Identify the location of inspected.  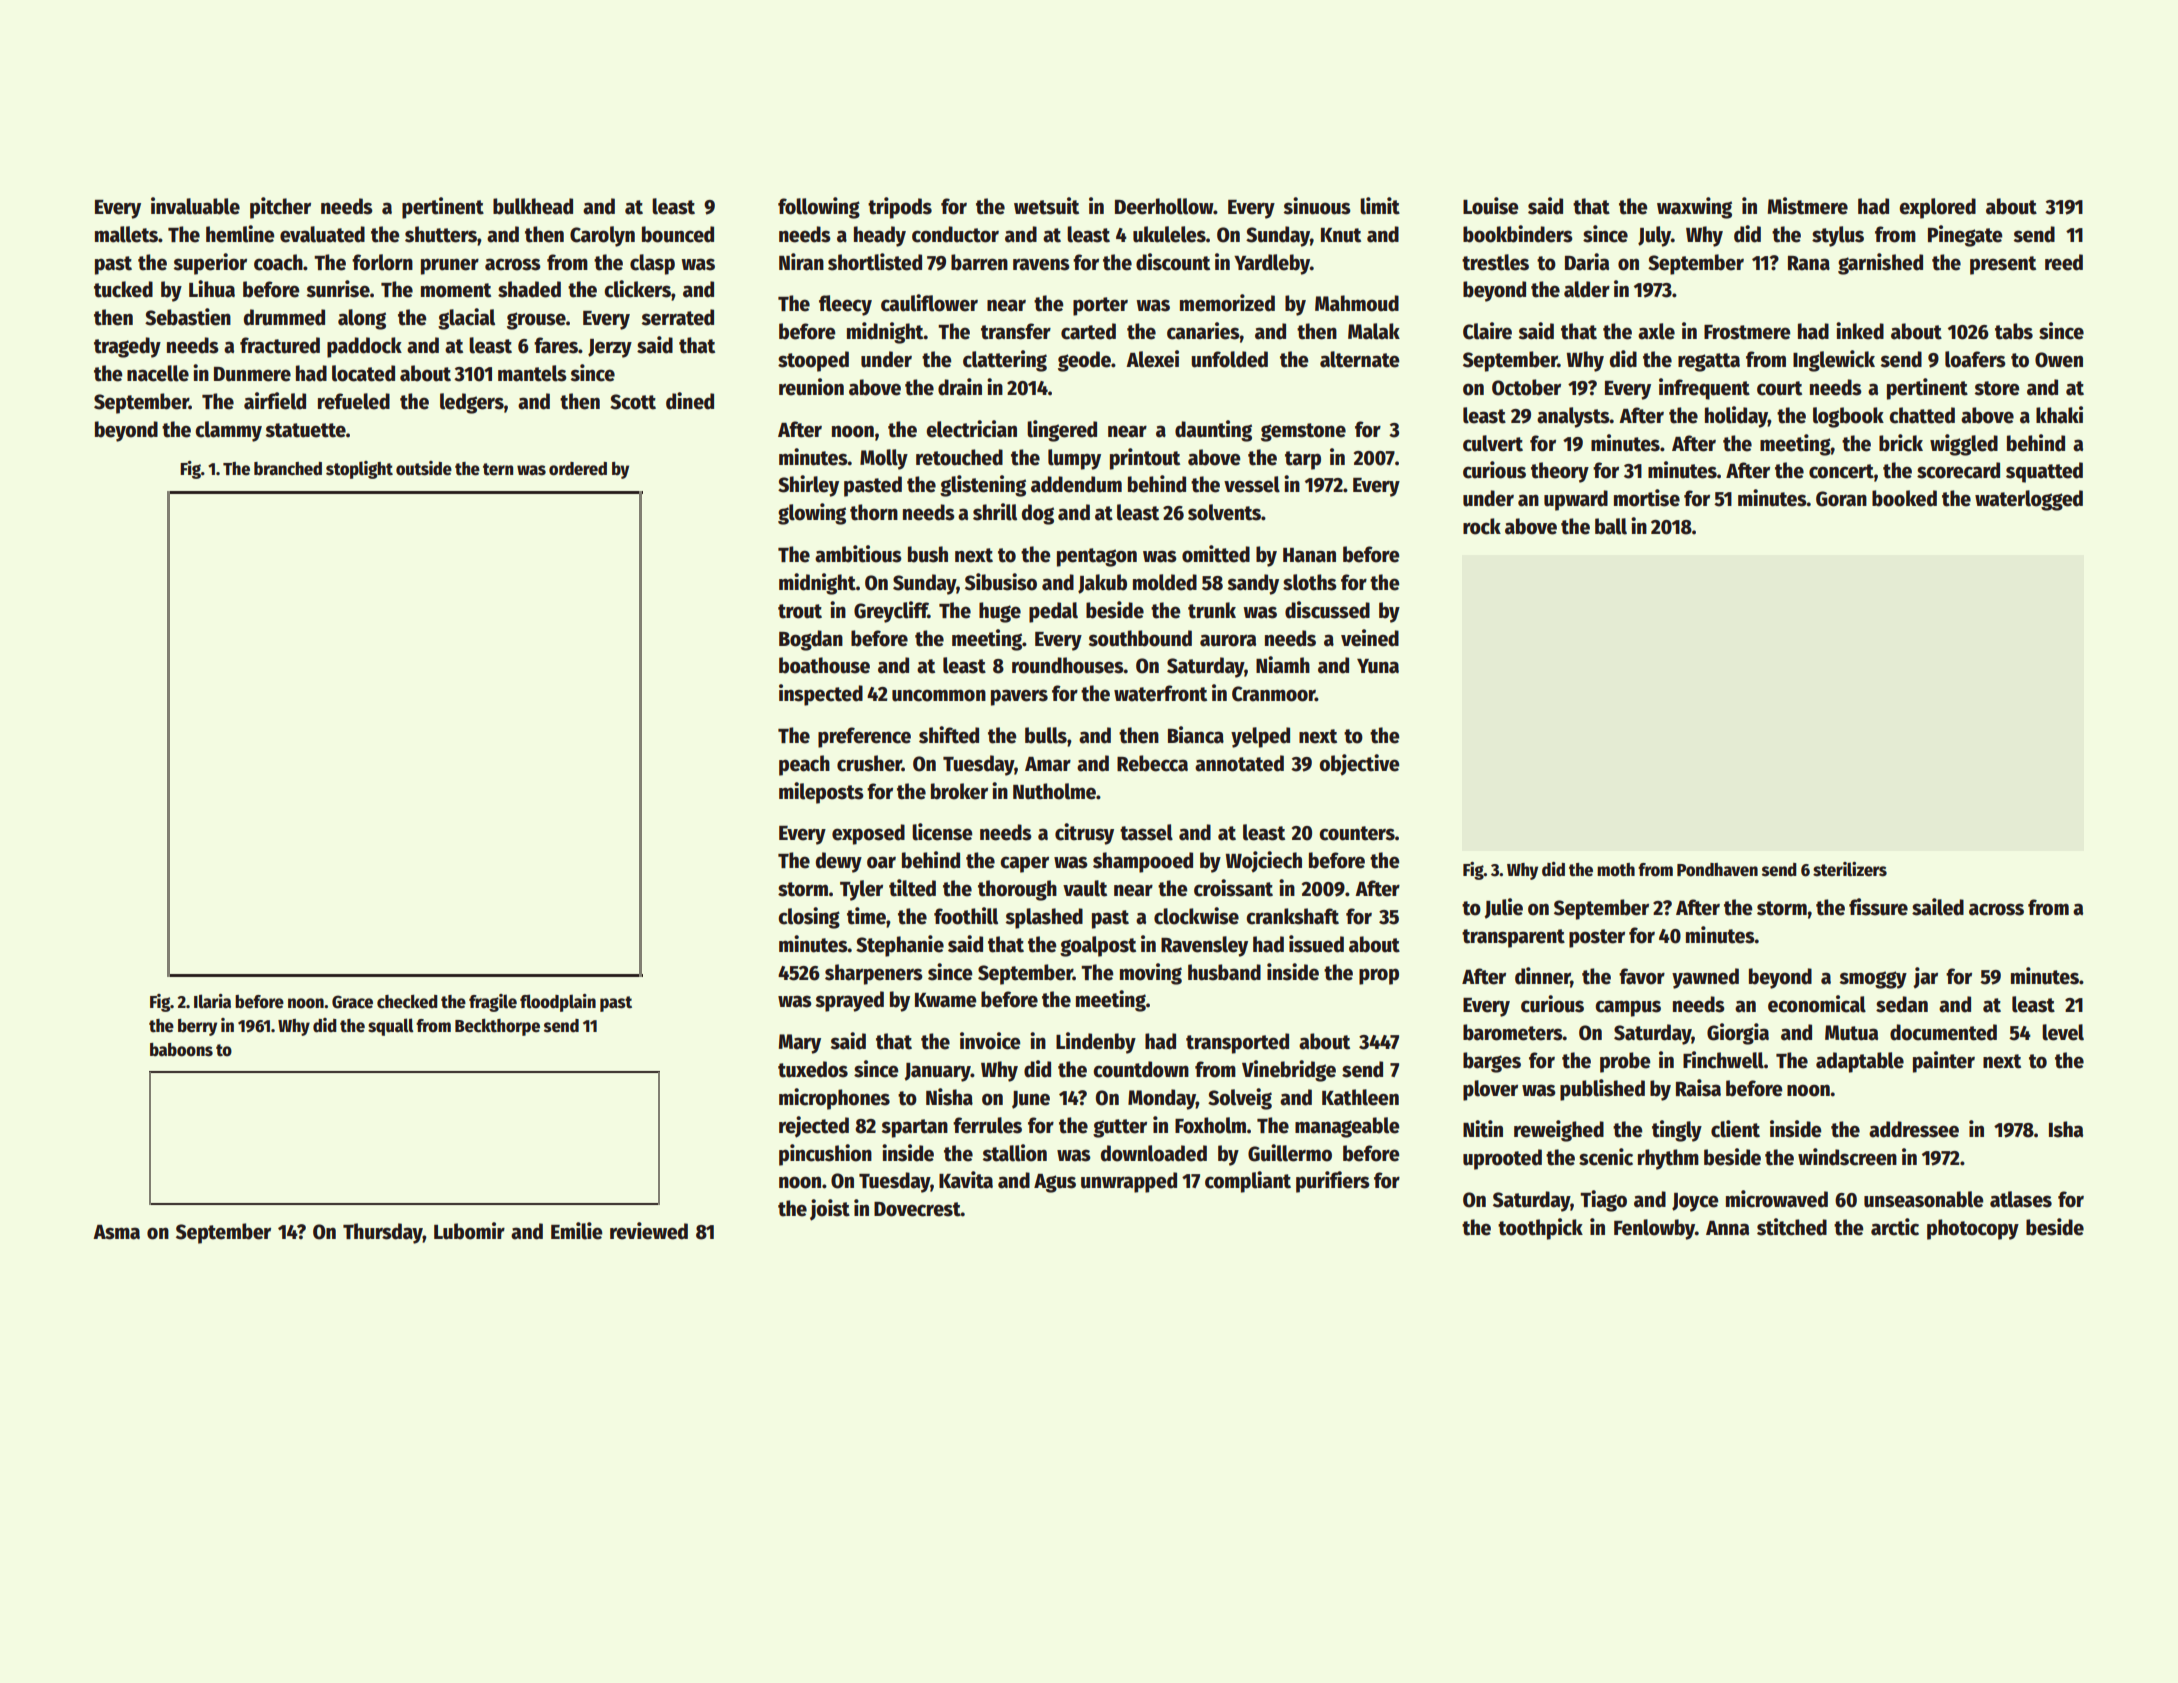
(821, 695).
